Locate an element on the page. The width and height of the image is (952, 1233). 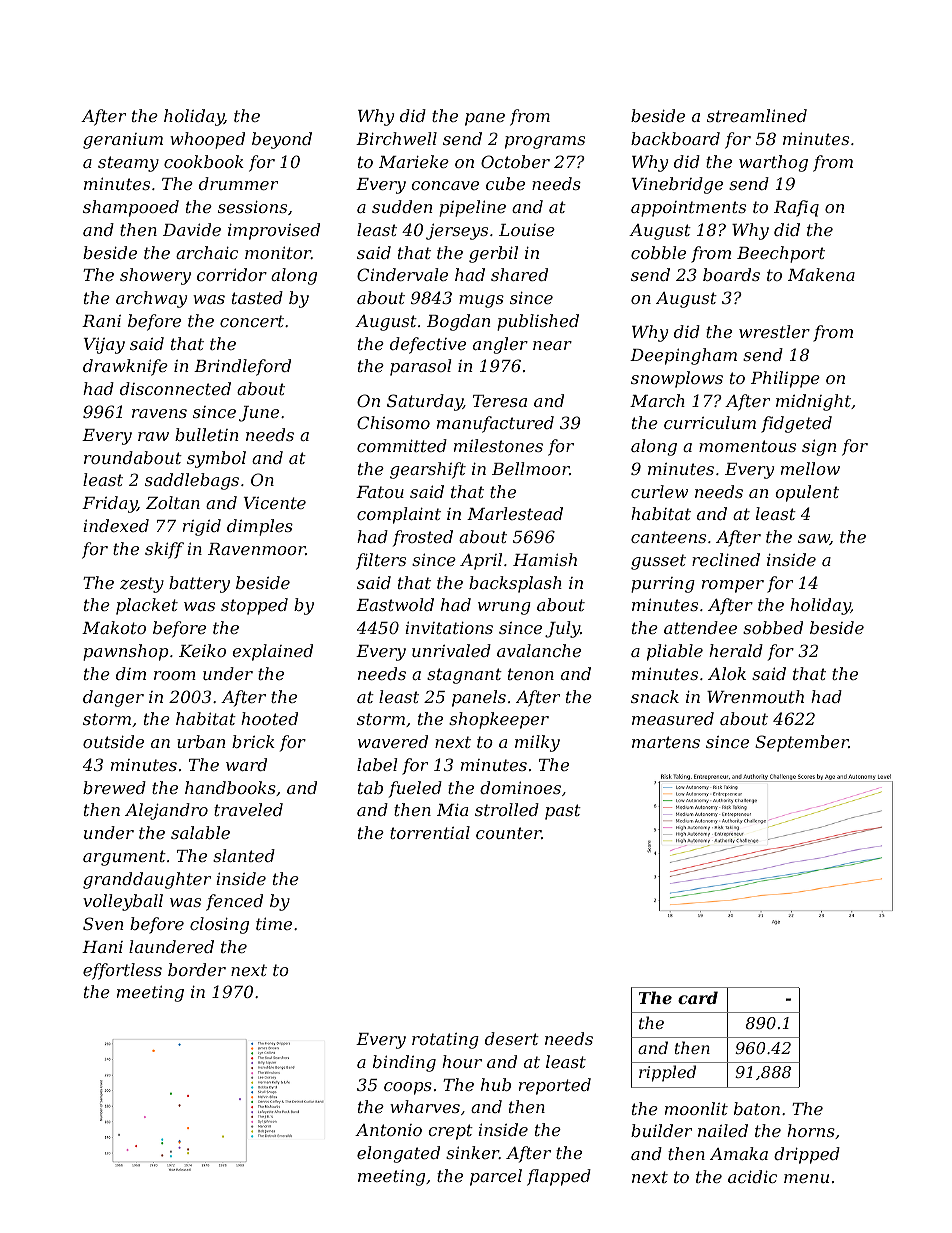
Louise is located at coordinates (527, 230).
